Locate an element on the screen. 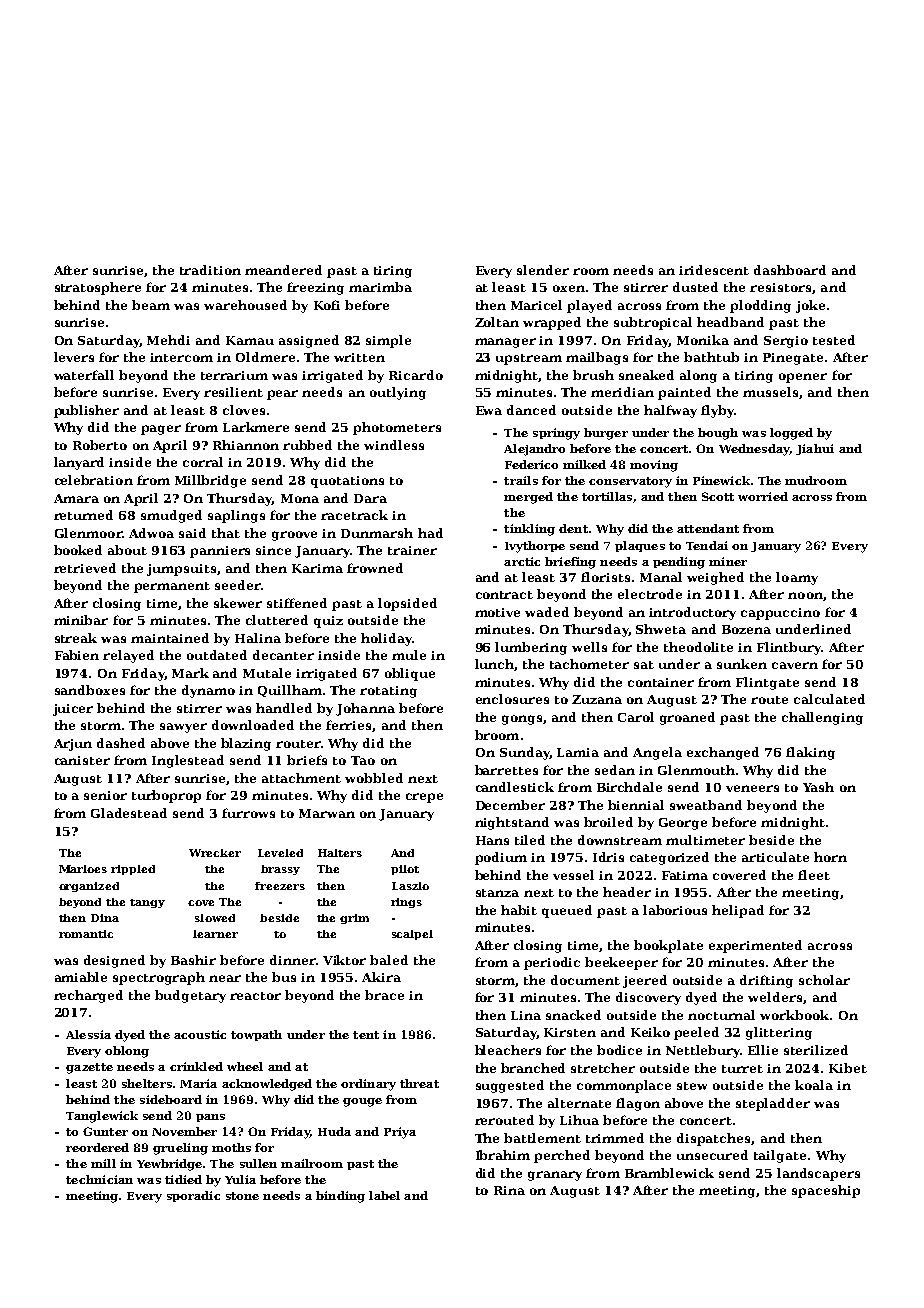  tradition is located at coordinates (210, 270).
